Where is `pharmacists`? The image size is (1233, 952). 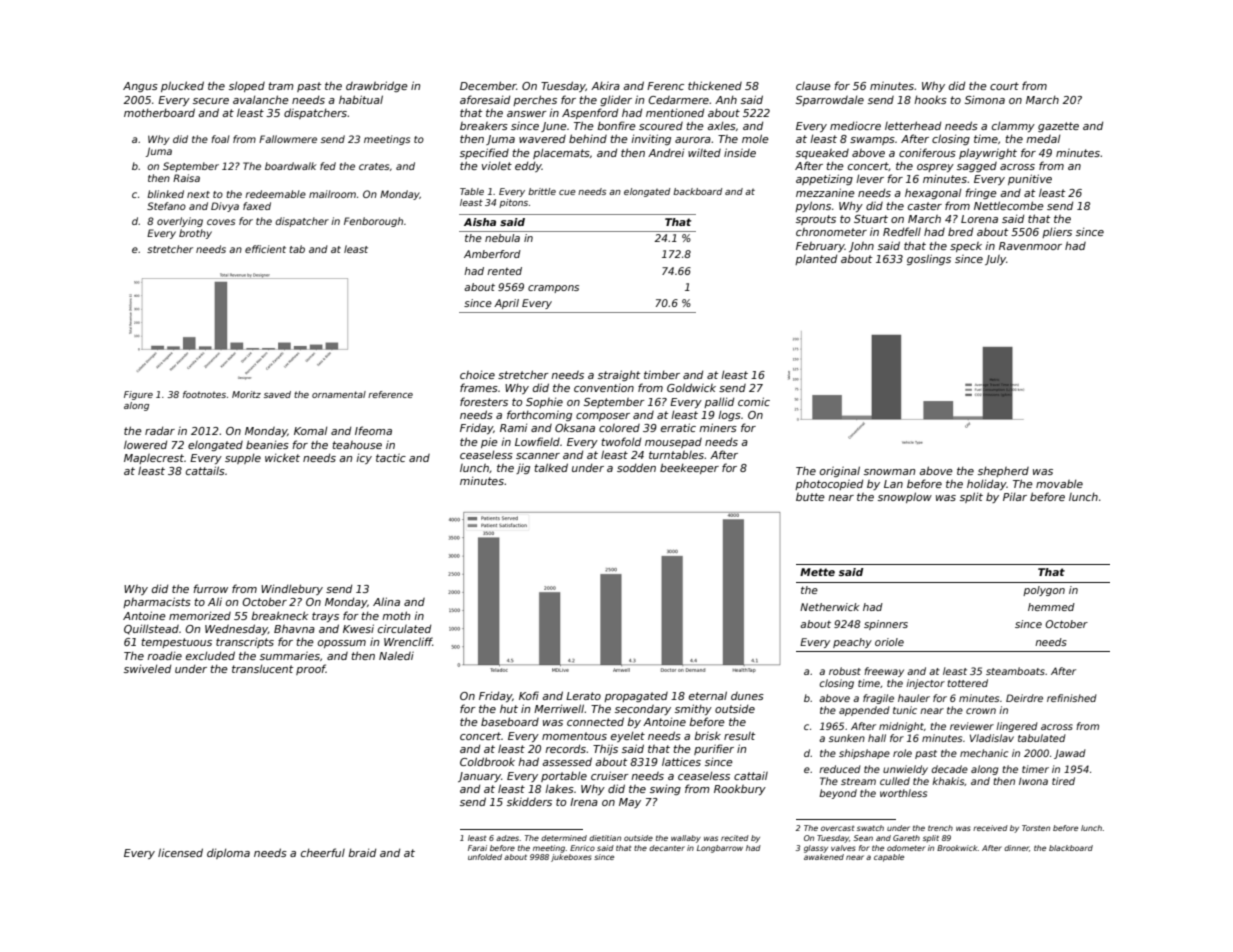 pharmacists is located at coordinates (157, 602).
